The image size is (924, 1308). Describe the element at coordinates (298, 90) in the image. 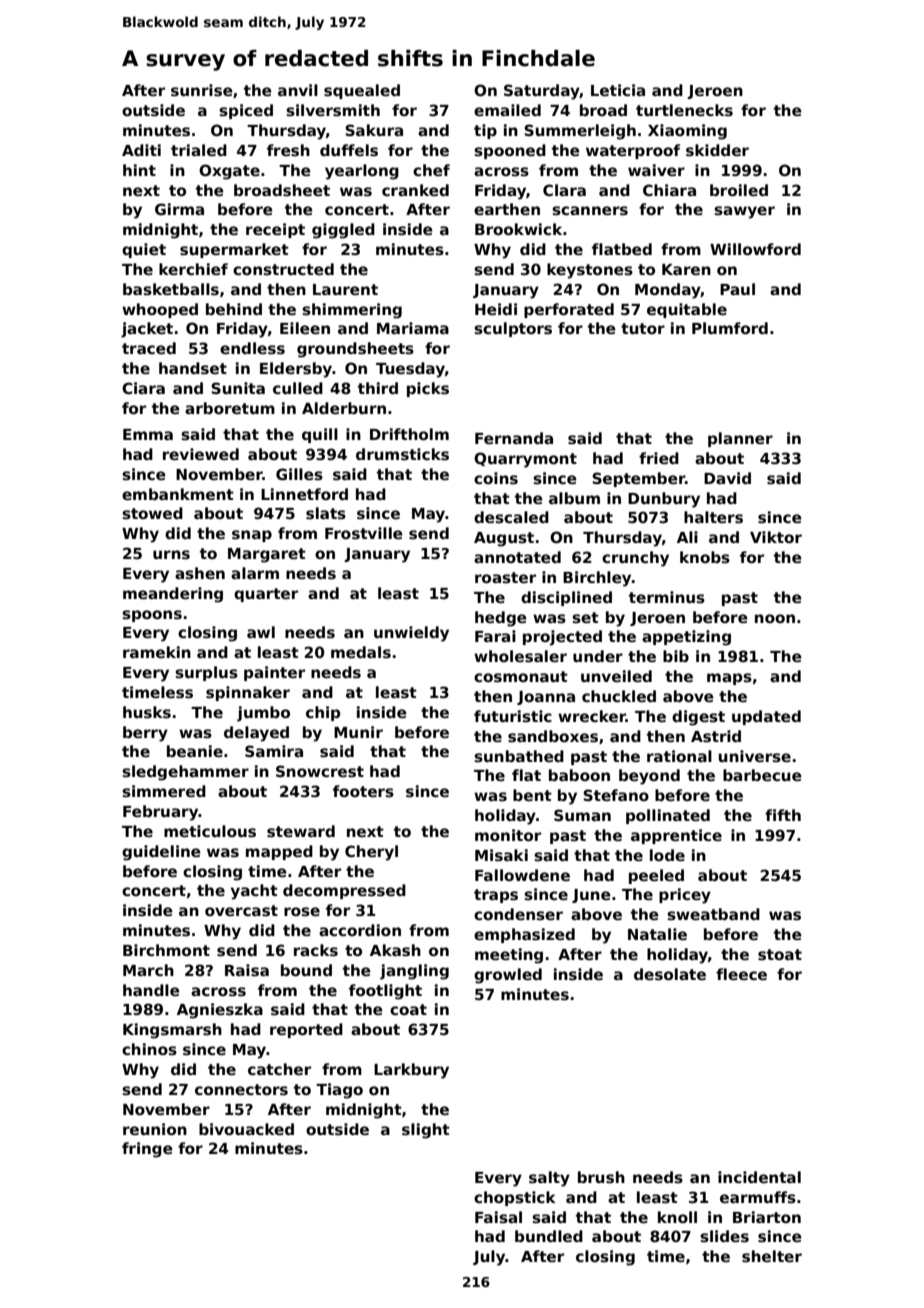

I see `anvil` at that location.
